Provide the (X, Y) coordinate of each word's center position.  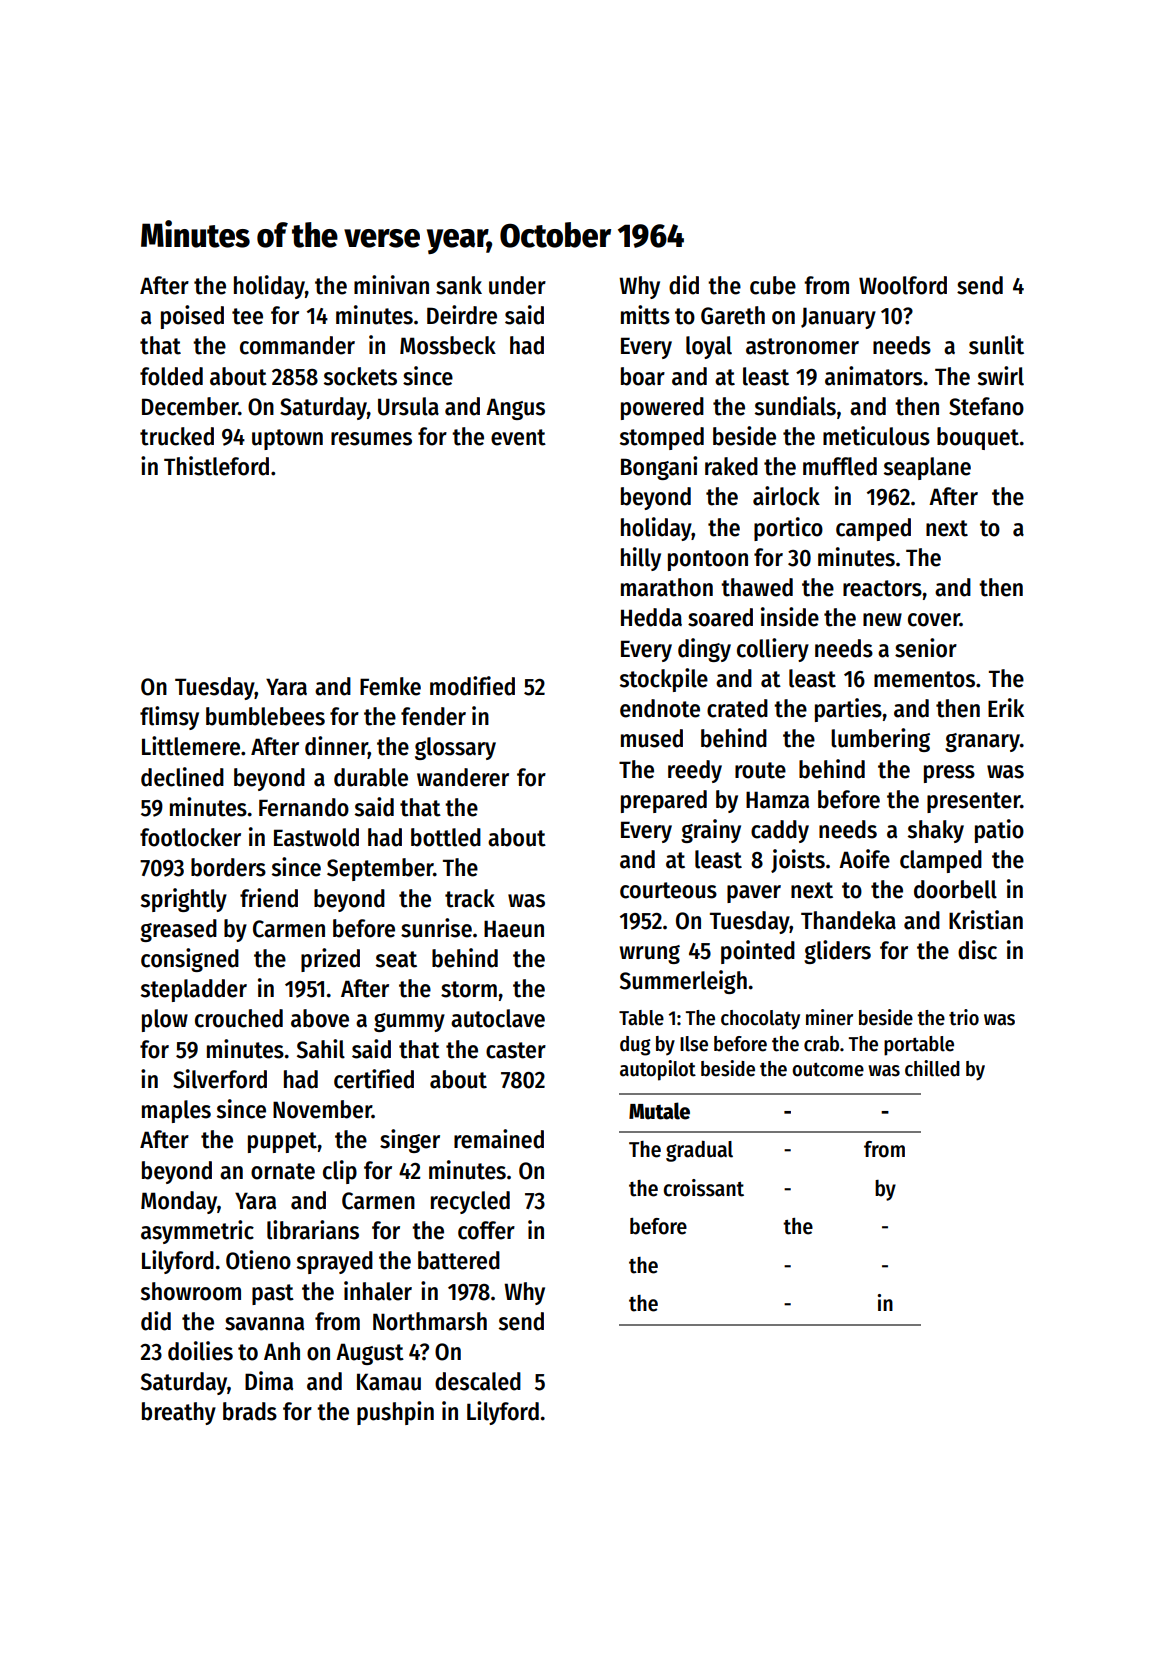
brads (250, 1411)
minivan (391, 285)
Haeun (514, 929)
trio (964, 1017)
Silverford (220, 1079)
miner (829, 1017)
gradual (699, 1151)
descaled (478, 1381)
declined (182, 777)
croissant (703, 1188)
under (517, 285)
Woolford (903, 285)
